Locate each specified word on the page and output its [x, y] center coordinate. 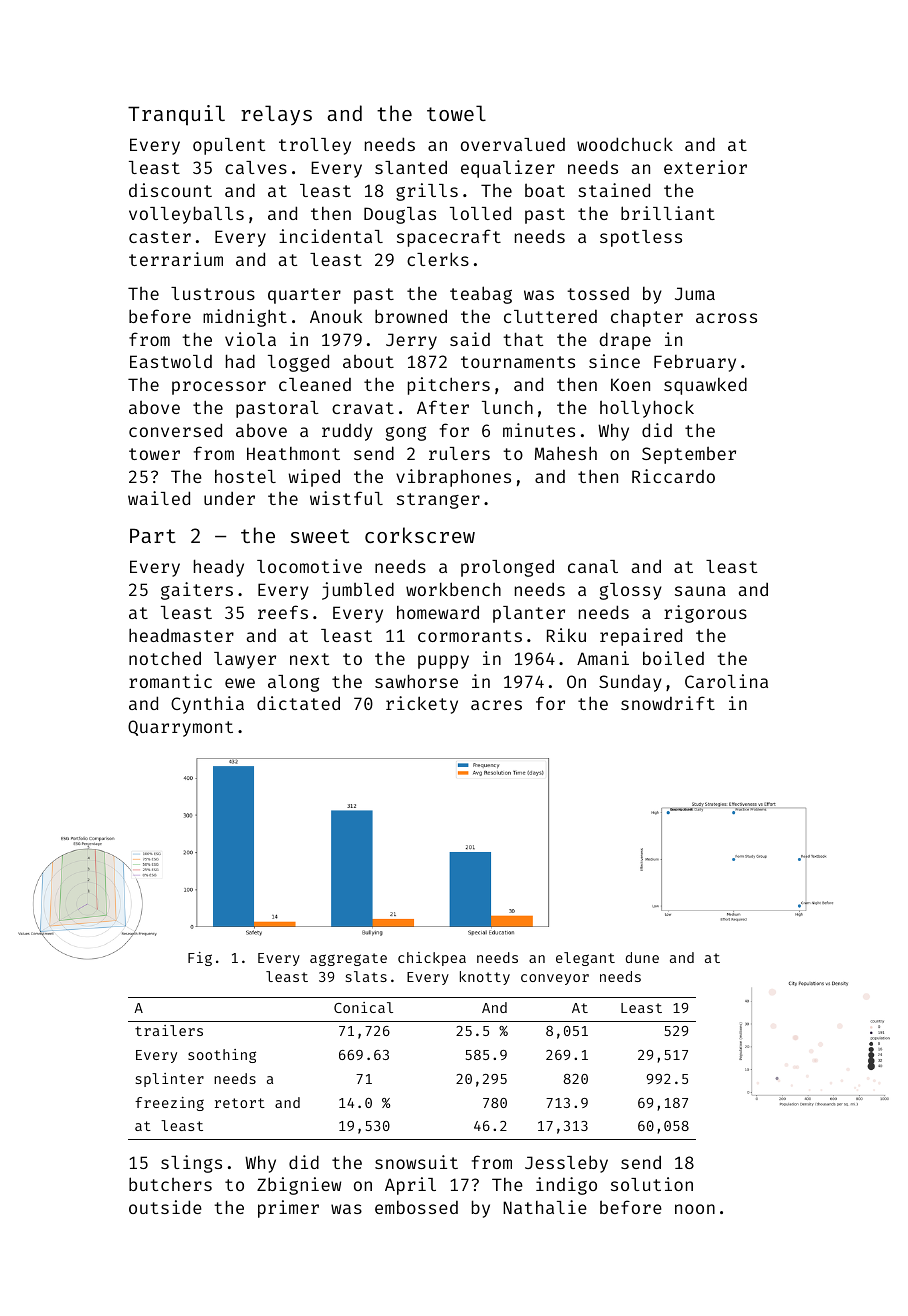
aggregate [348, 959]
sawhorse [416, 681]
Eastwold [171, 361]
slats [366, 976]
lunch [507, 407]
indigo [566, 1186]
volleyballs [186, 215]
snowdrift [668, 703]
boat [545, 190]
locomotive [309, 566]
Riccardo [673, 476]
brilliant [668, 213]
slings [191, 1164]
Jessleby [566, 1164]
